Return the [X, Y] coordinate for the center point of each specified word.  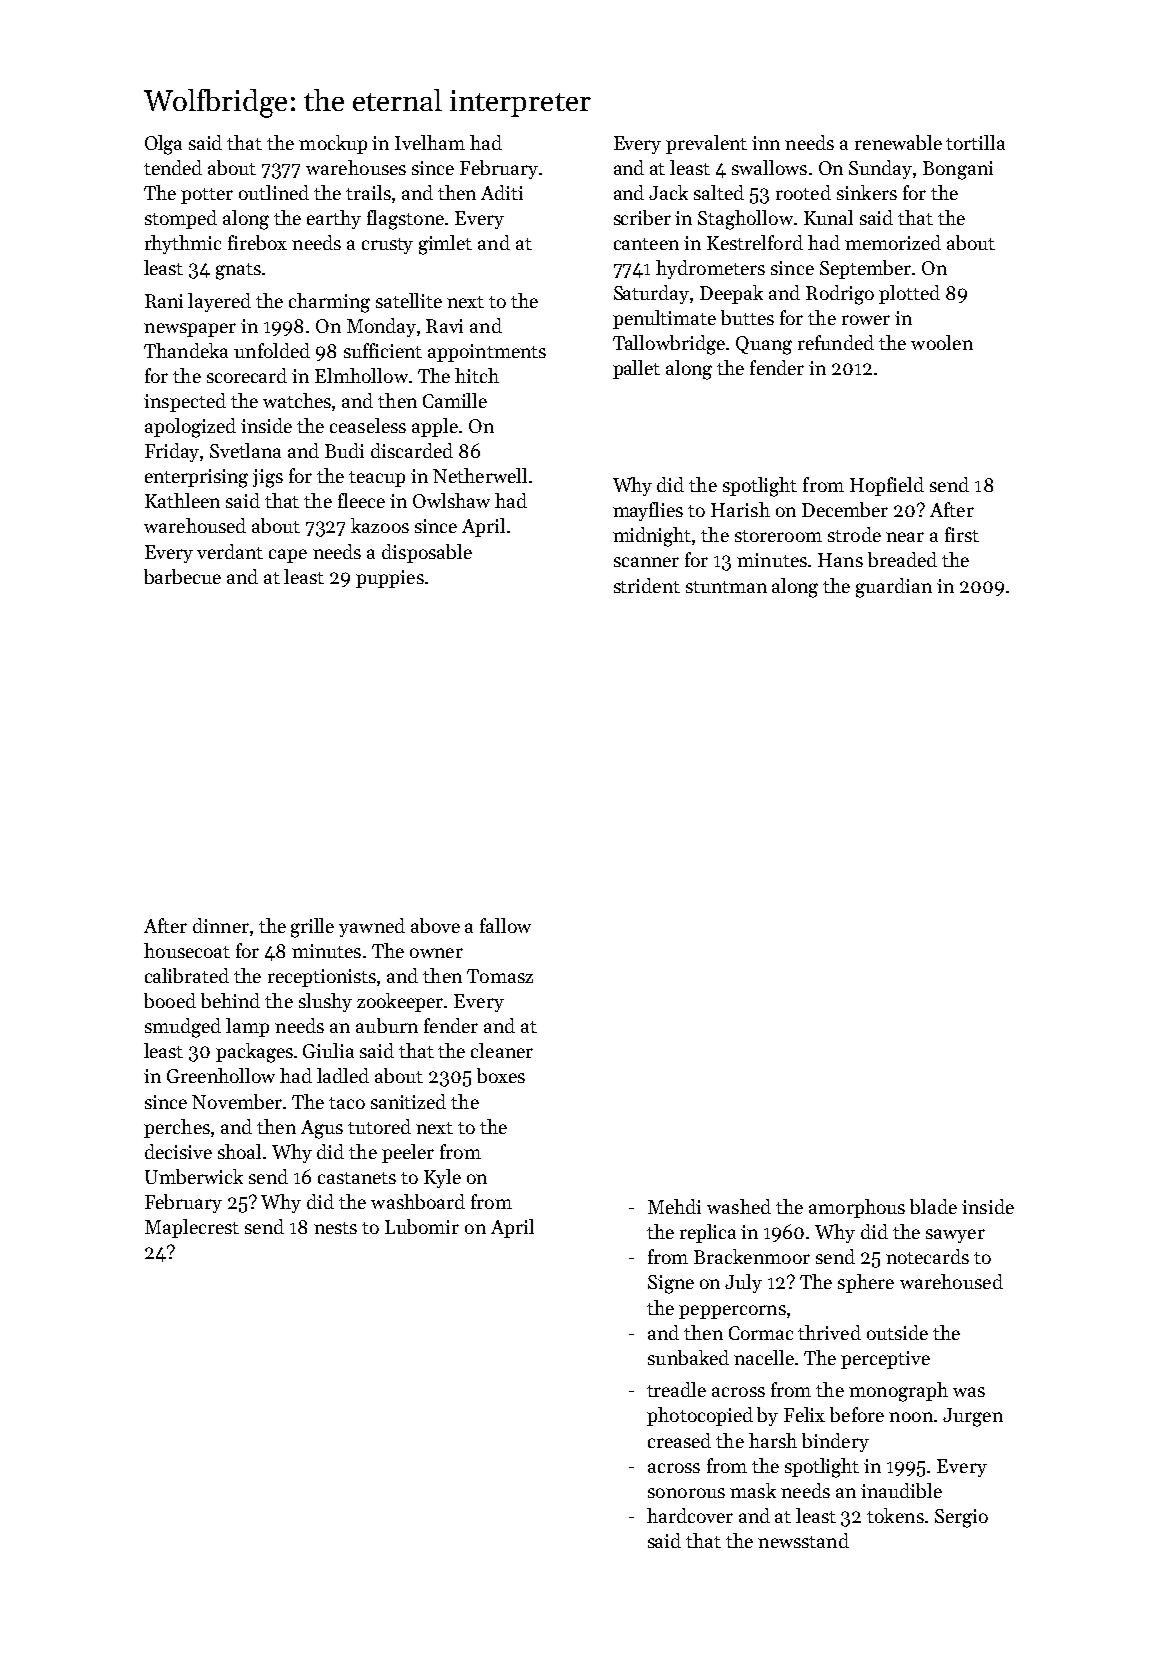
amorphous [857, 1208]
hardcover [690, 1515]
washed [739, 1206]
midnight [652, 537]
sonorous [686, 1493]
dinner [221, 925]
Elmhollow [361, 375]
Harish [740, 509]
